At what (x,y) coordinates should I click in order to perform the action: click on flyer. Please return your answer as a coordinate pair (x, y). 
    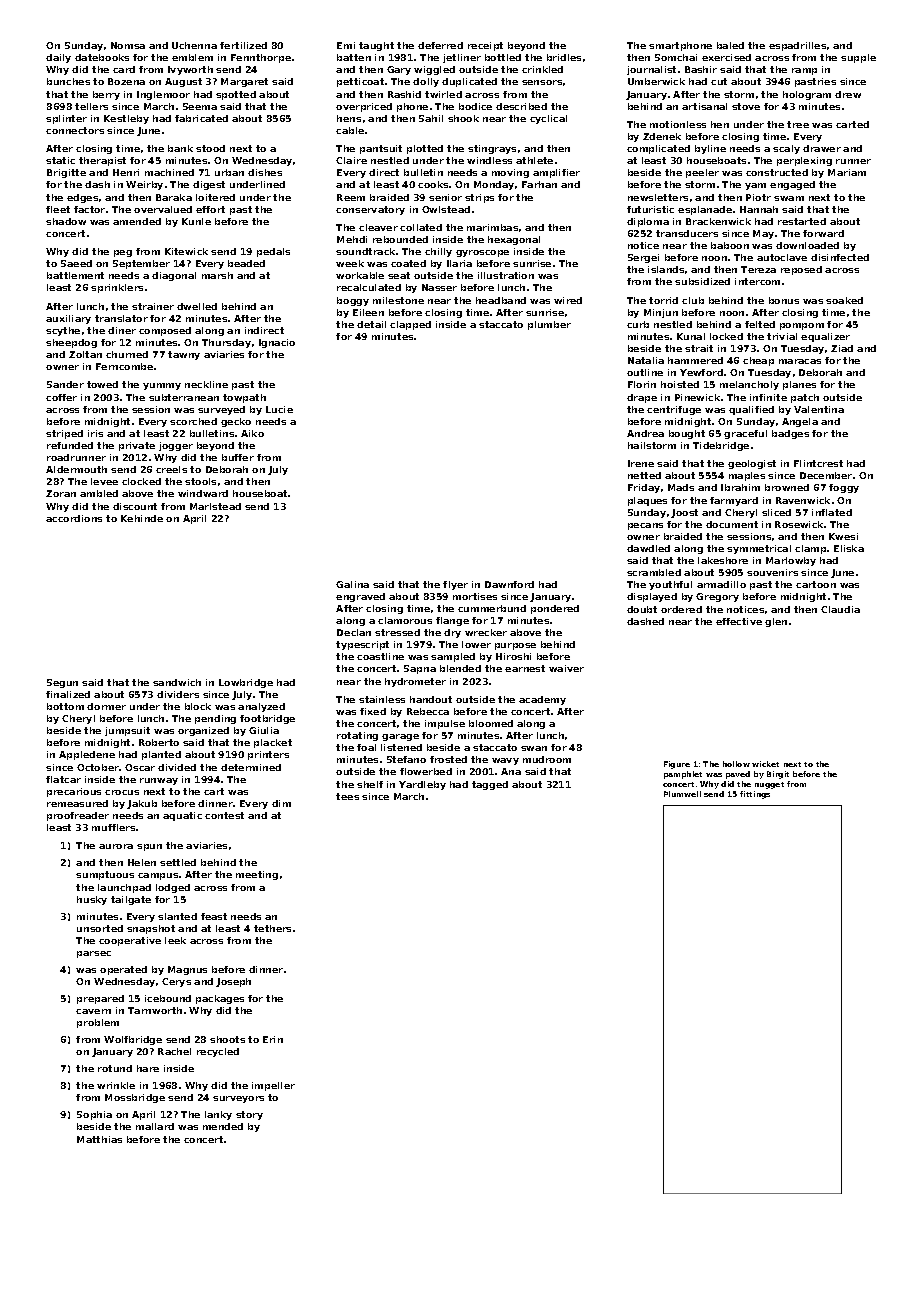
    Looking at the image, I should click on (455, 585).
